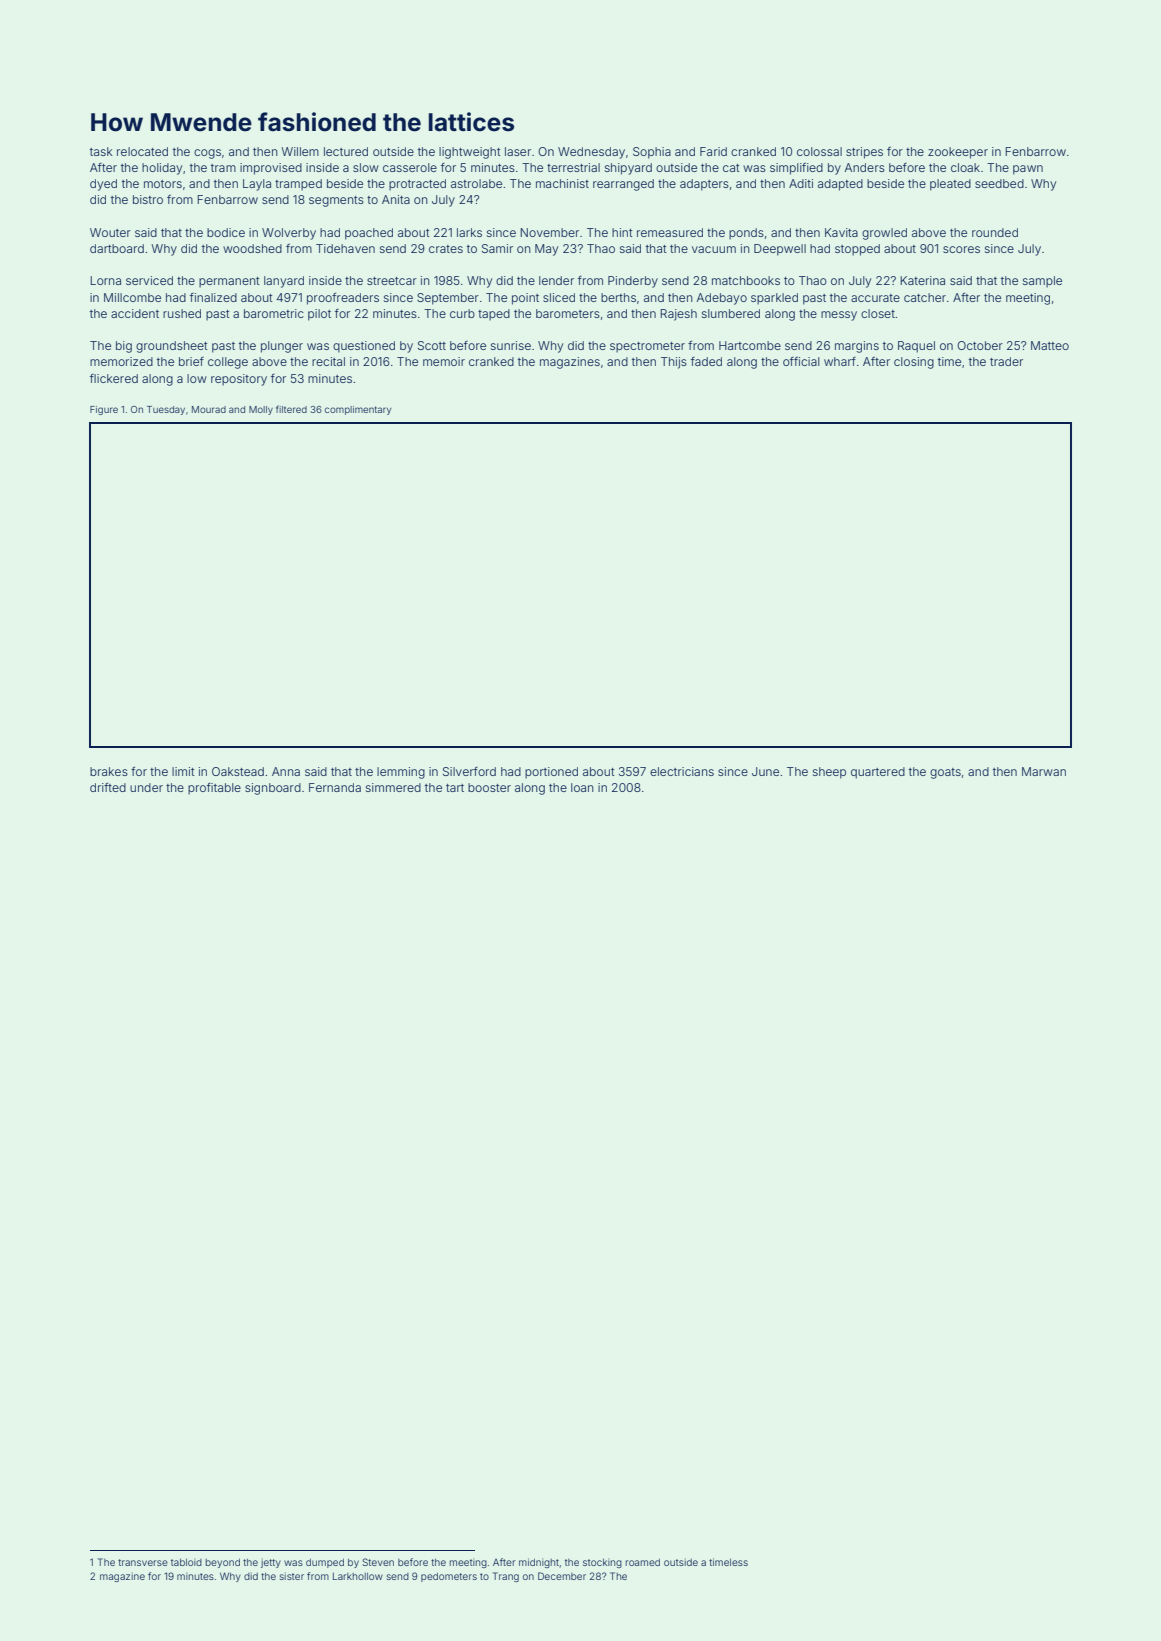  I want to click on sample, so click(1042, 282).
